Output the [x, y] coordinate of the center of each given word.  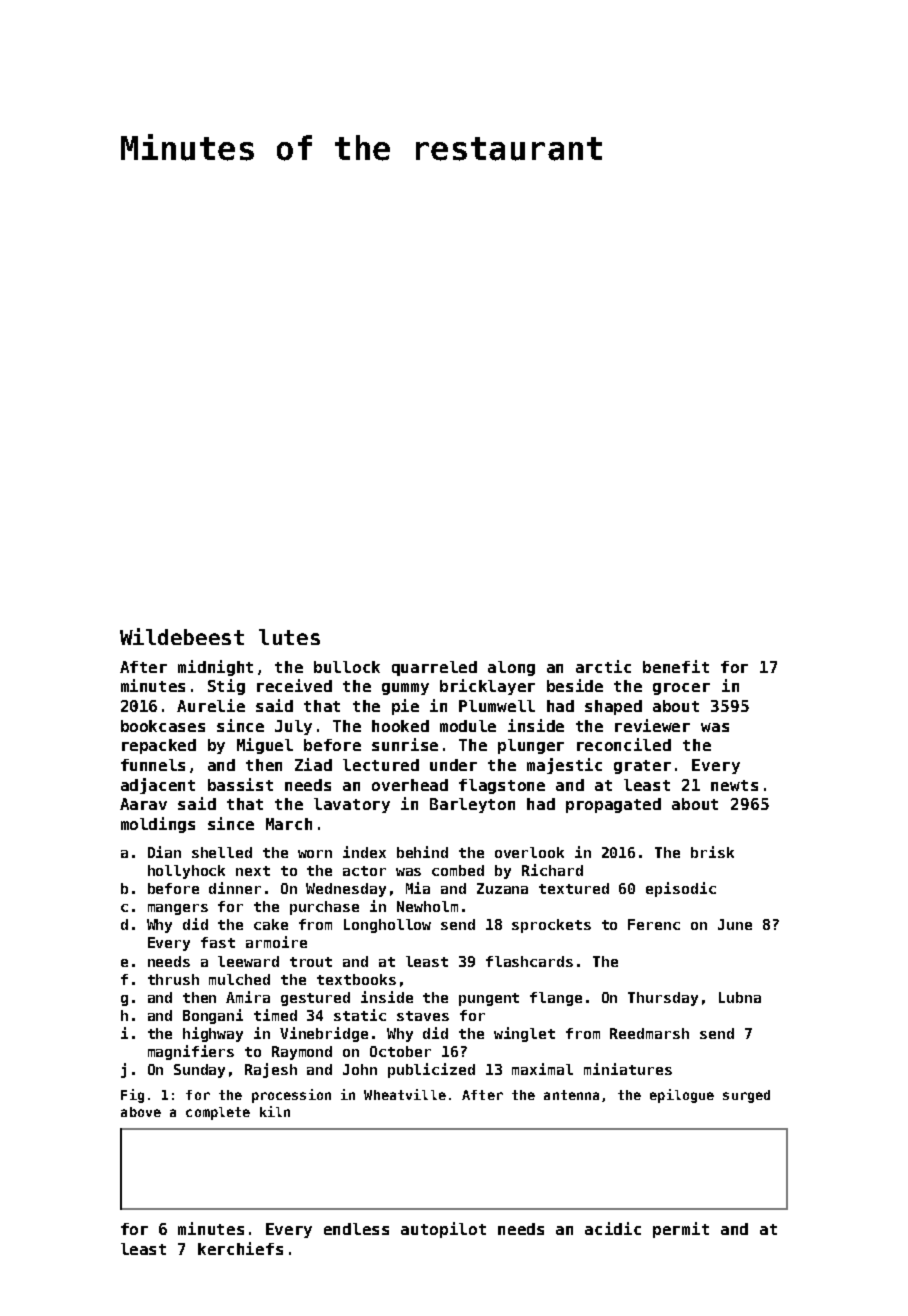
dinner [235, 888]
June [735, 924]
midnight [215, 668]
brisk [712, 852]
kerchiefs [240, 1248]
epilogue [682, 1096]
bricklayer [487, 687]
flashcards [529, 961]
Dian [164, 852]
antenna [571, 1095]
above [141, 1112]
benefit [676, 666]
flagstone [502, 786]
